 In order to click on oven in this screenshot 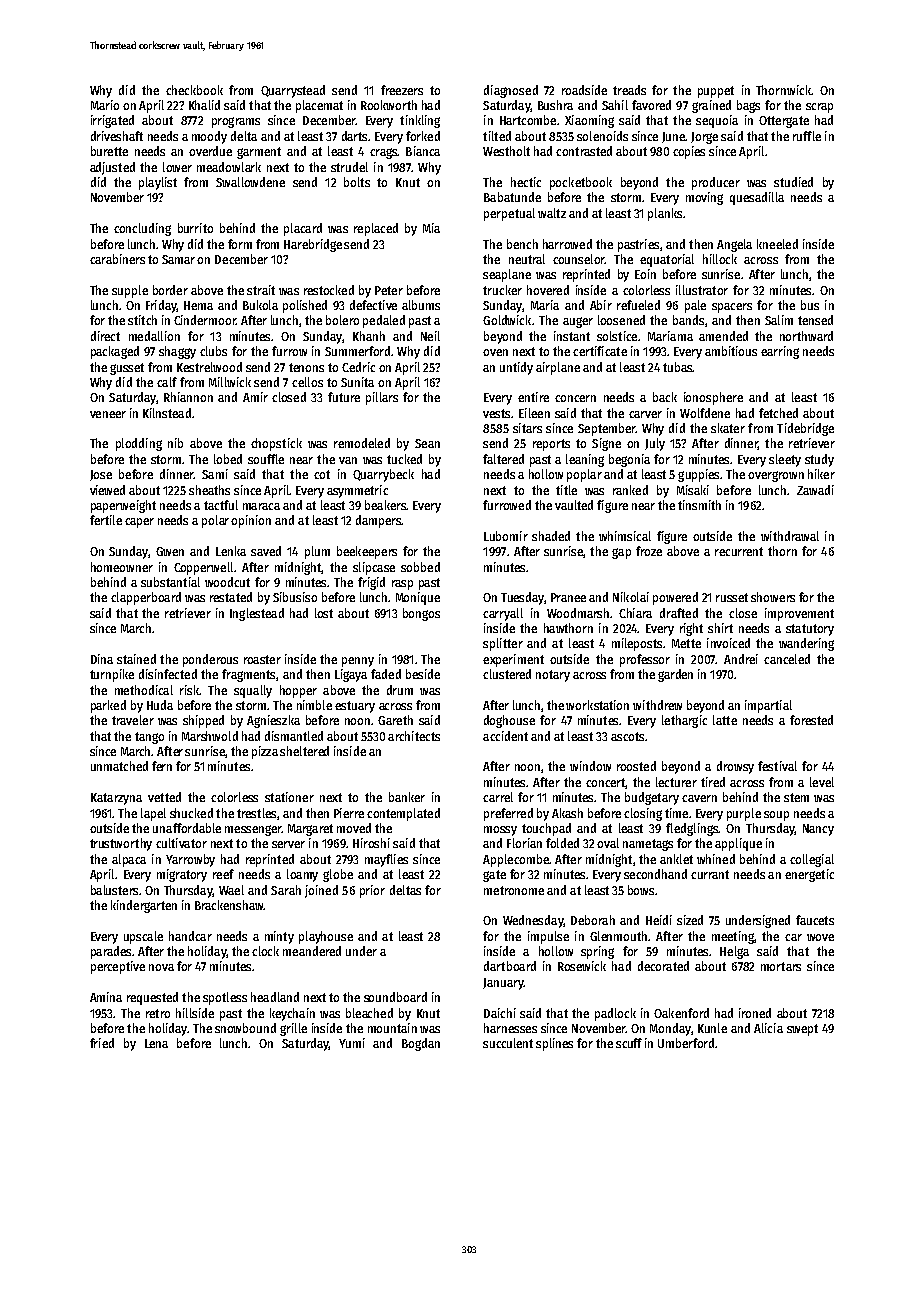, I will do `click(495, 352)`.
